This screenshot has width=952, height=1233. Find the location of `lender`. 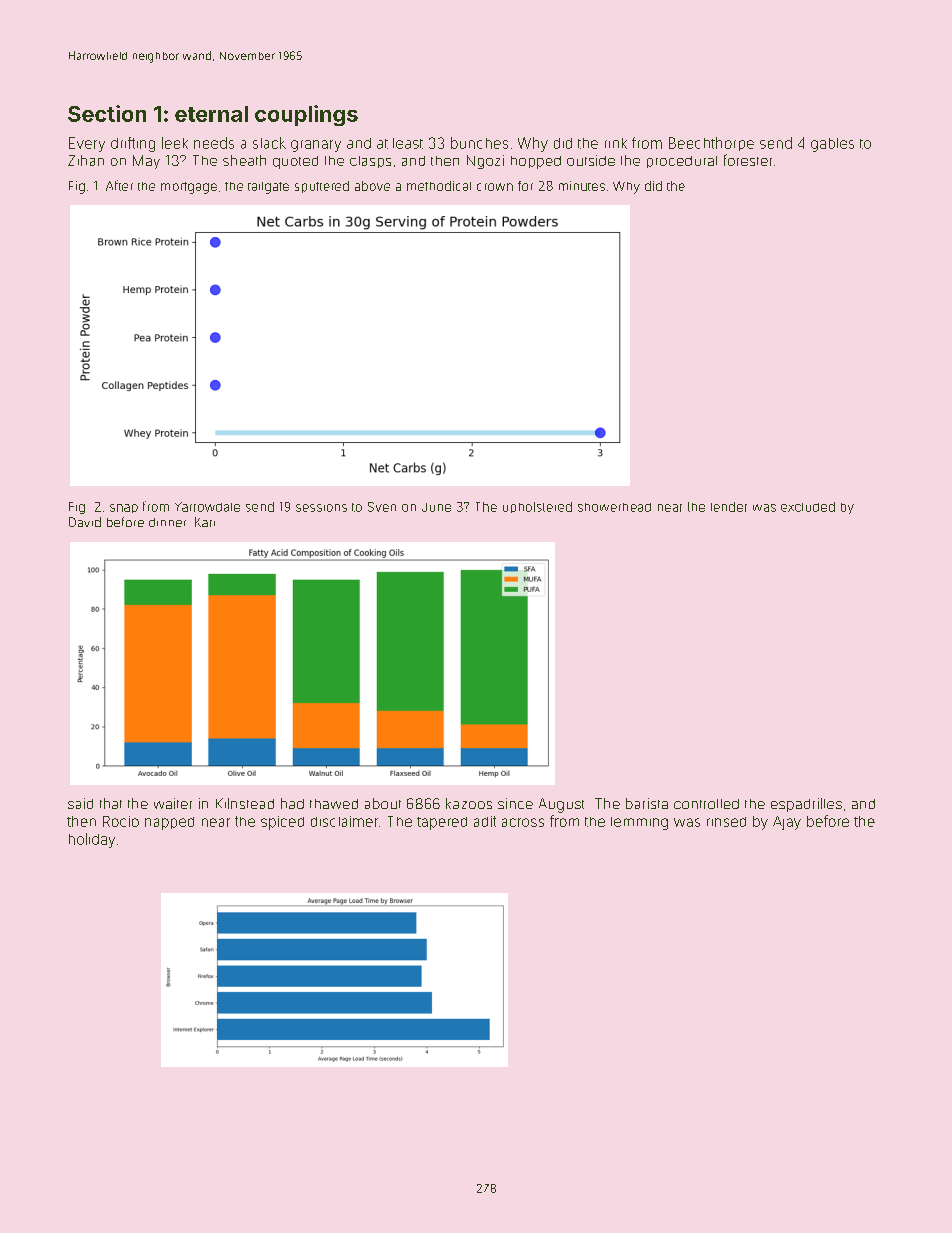

lender is located at coordinates (729, 507).
